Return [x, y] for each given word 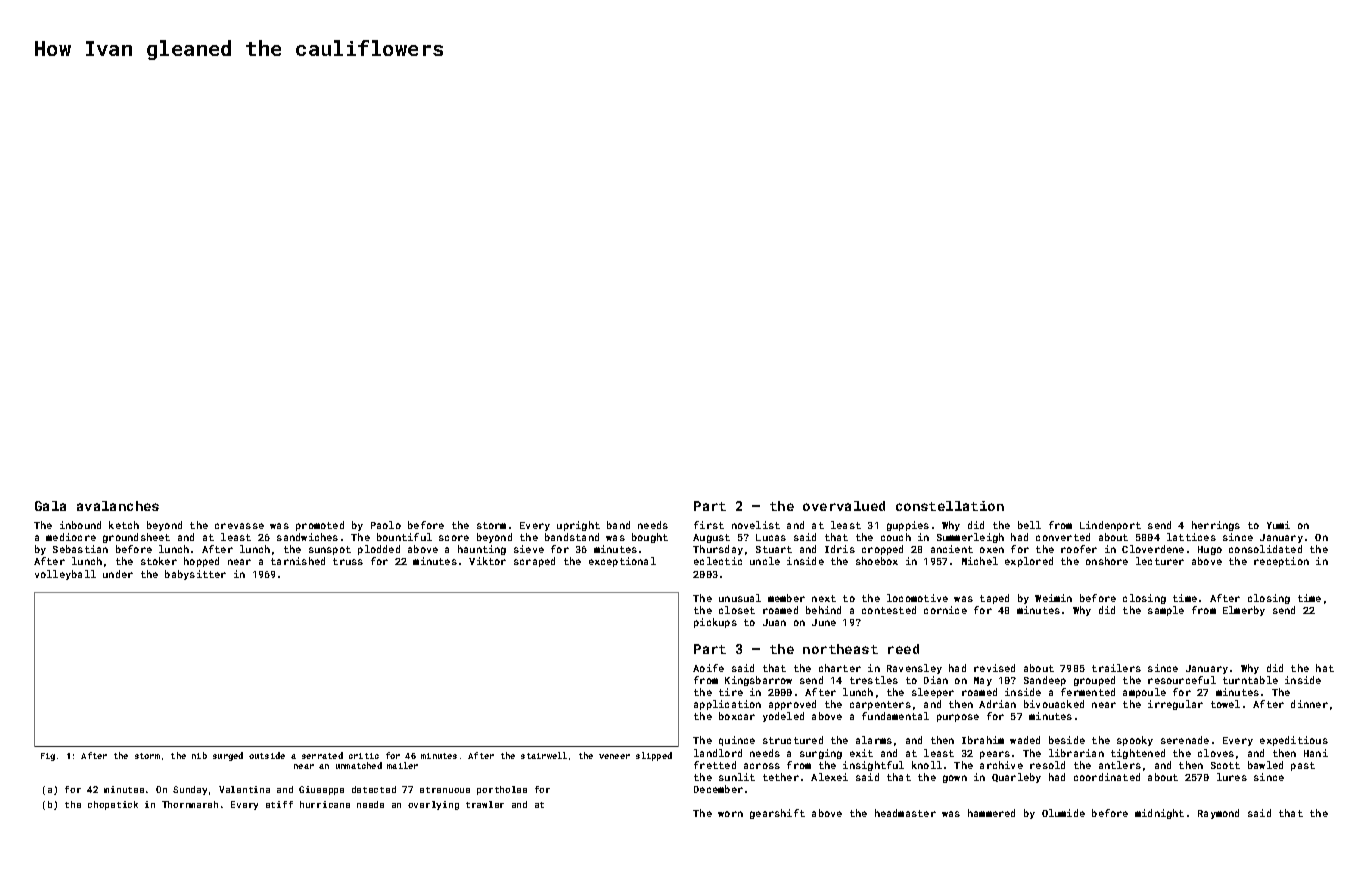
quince [737, 741]
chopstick [113, 805]
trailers [1116, 668]
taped [994, 599]
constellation [950, 506]
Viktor [487, 561]
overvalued [844, 506]
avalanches [118, 506]
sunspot [330, 550]
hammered [991, 813]
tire [731, 692]
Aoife [708, 668]
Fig [48, 757]
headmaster [905, 813]
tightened [1138, 754]
